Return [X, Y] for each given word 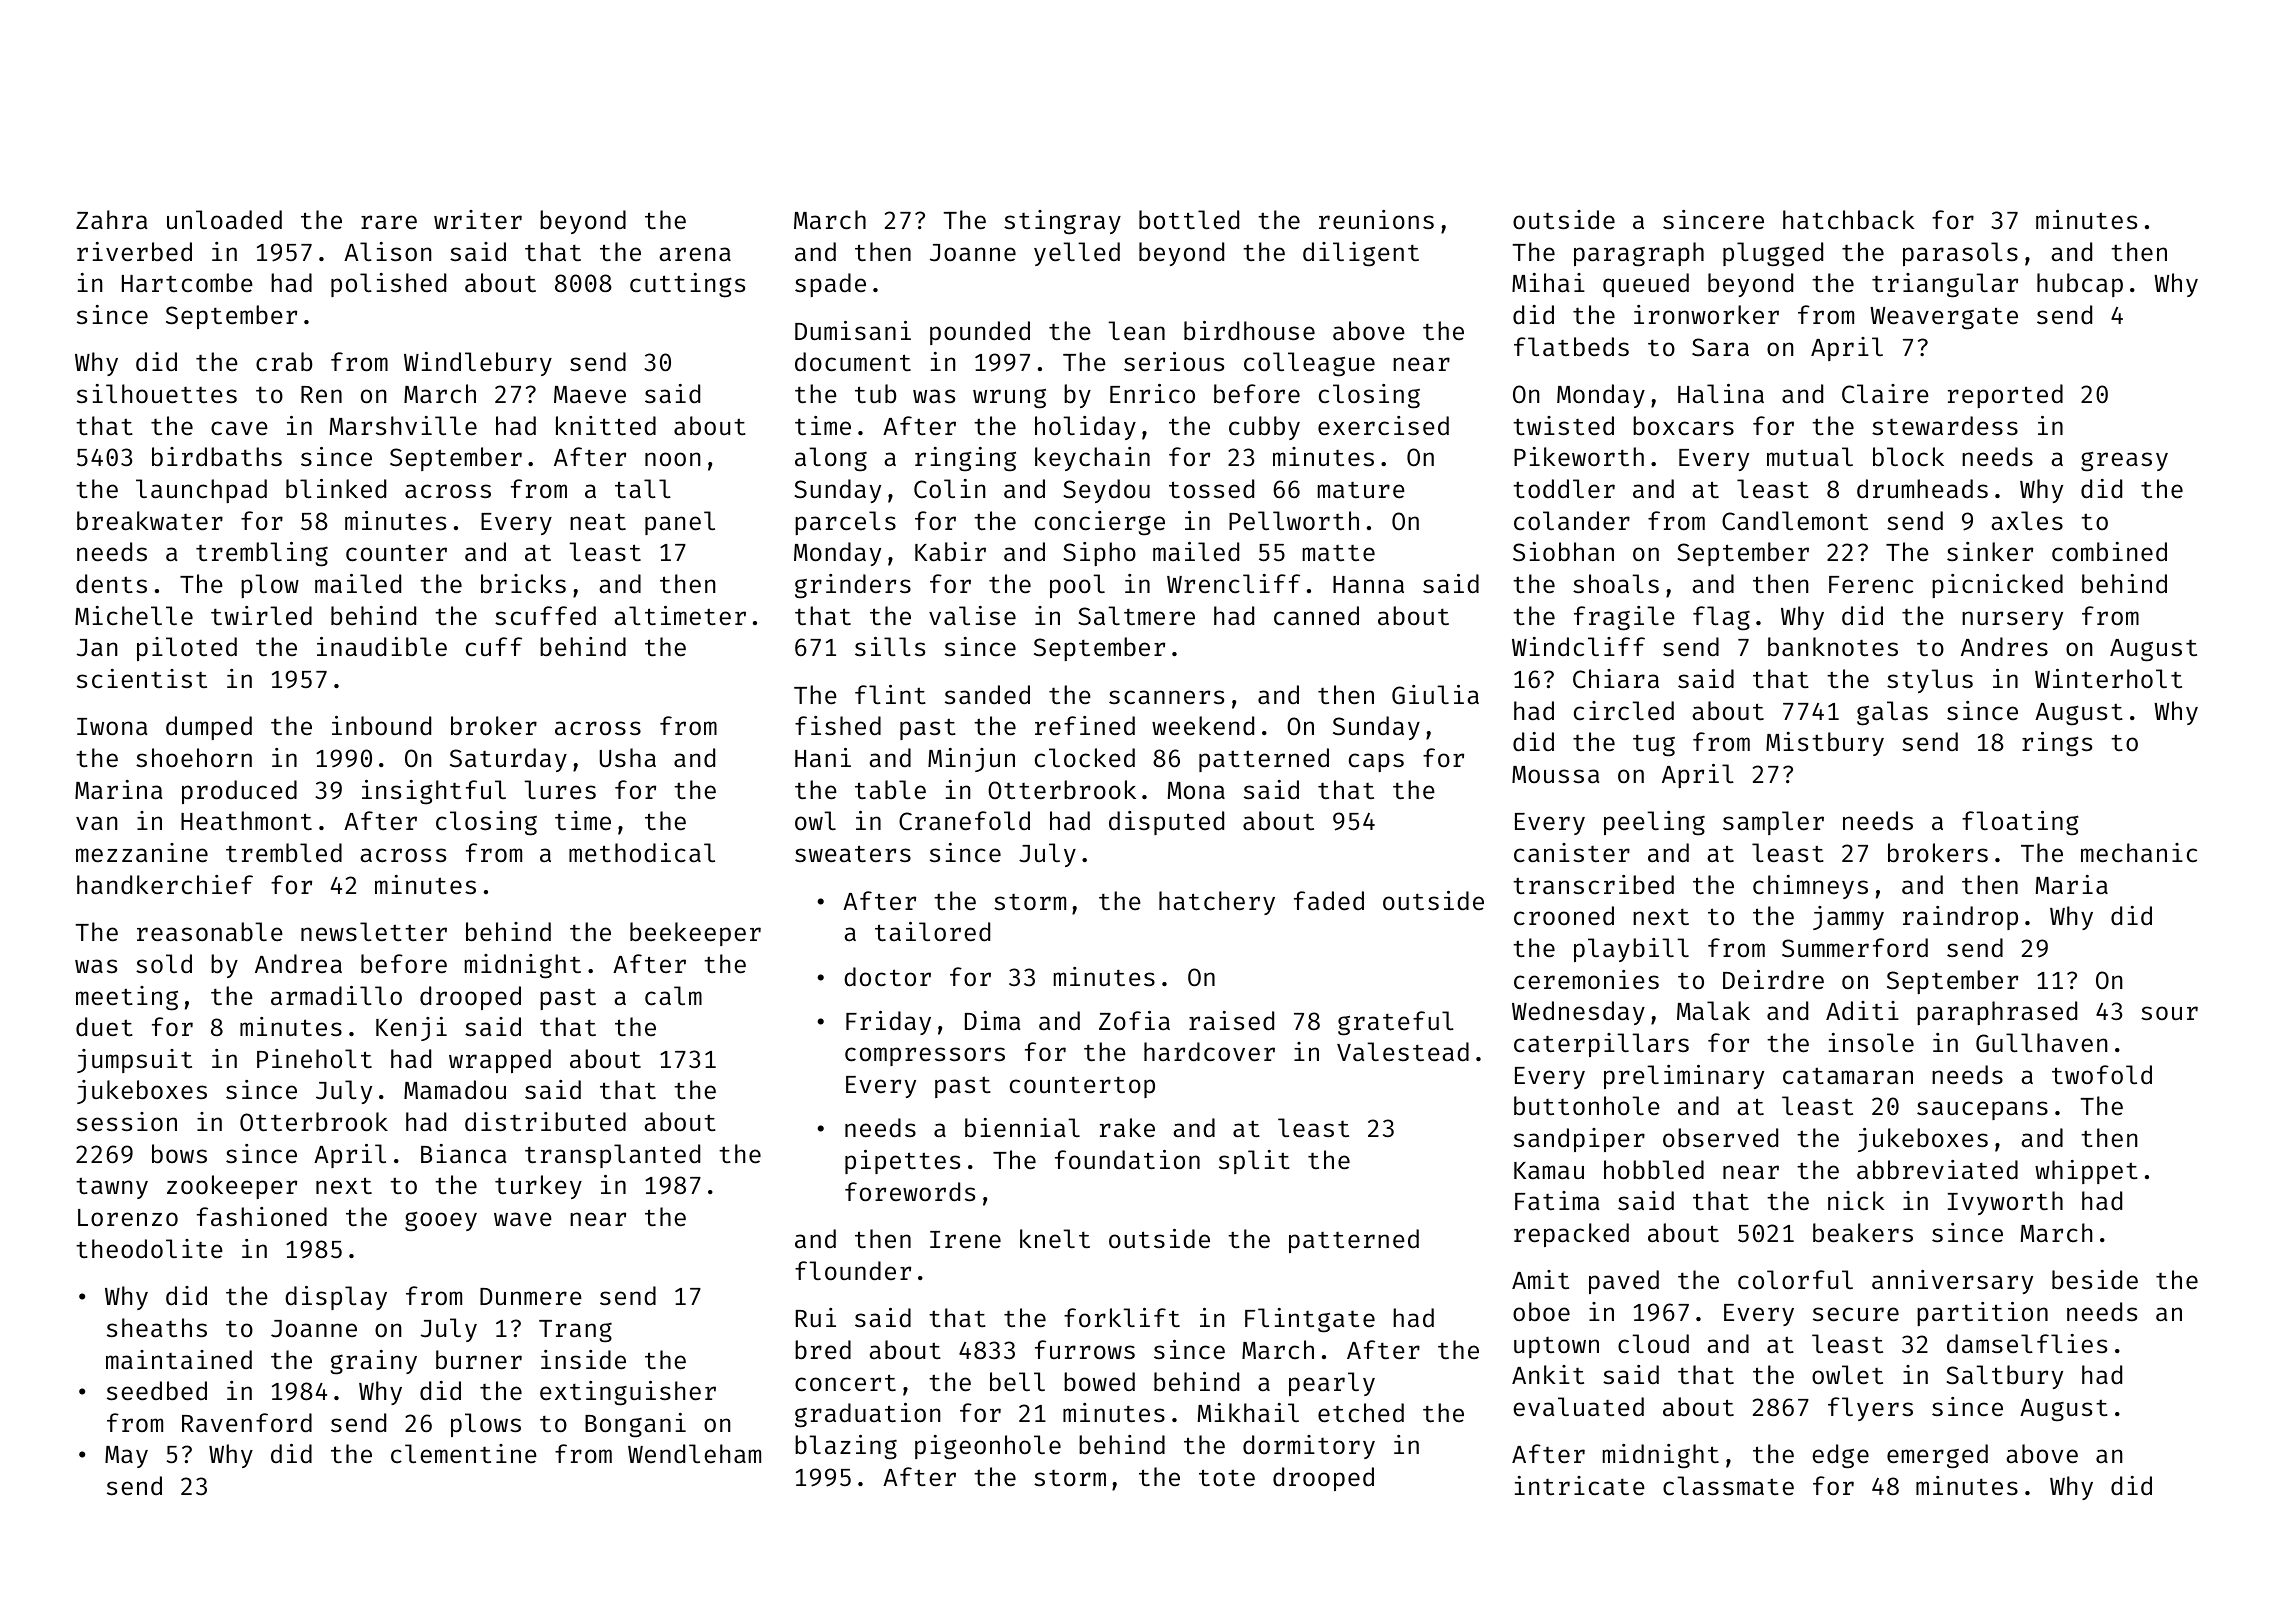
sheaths [157, 1328]
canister [1572, 853]
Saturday [508, 760]
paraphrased [1997, 1013]
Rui [816, 1317]
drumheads [1922, 489]
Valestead [1403, 1052]
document [853, 362]
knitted [606, 426]
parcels [845, 523]
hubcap [2080, 285]
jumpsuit [134, 1061]
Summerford [1855, 948]
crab [284, 362]
